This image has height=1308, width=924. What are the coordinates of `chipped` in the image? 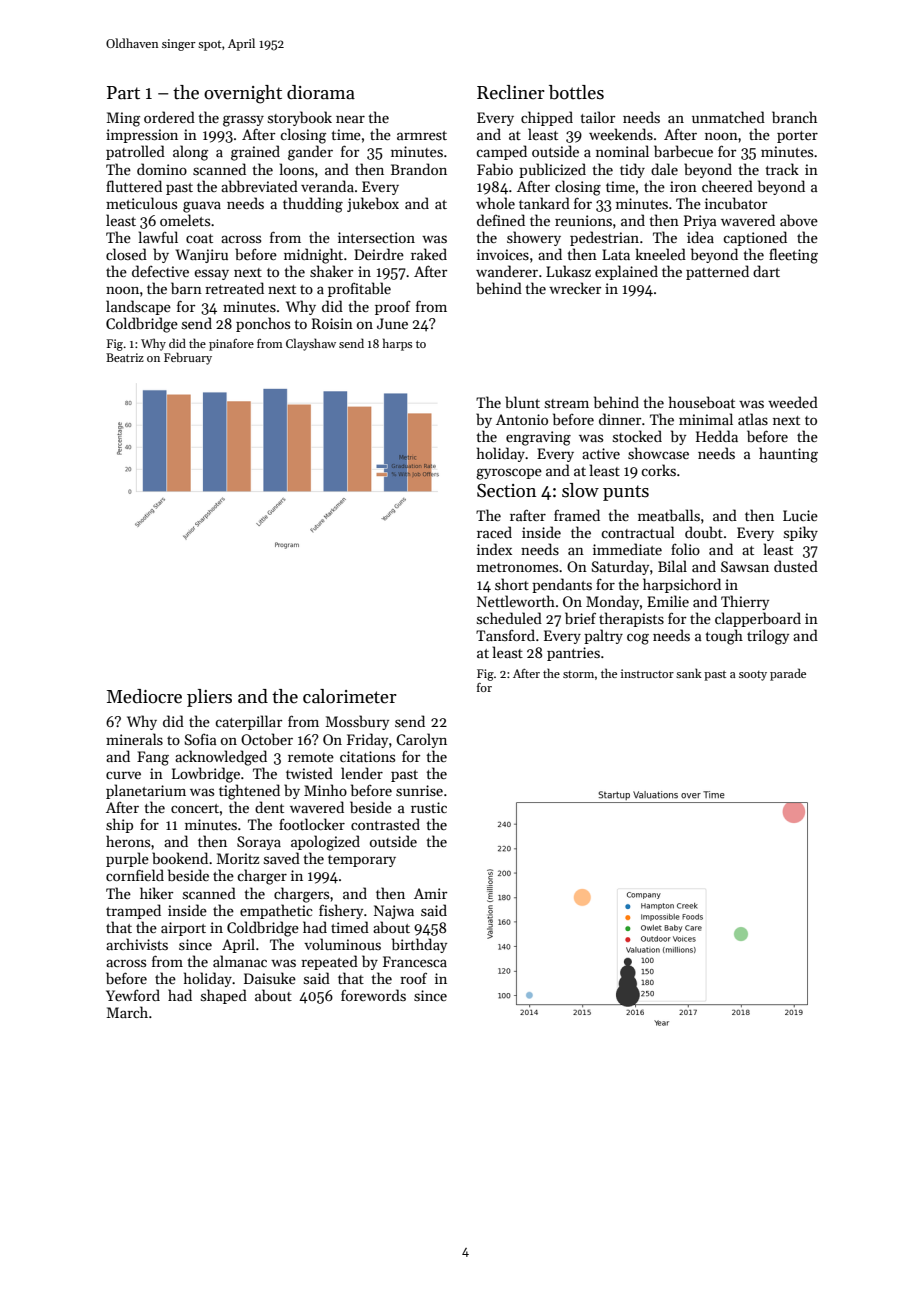 It's located at (547, 118).
